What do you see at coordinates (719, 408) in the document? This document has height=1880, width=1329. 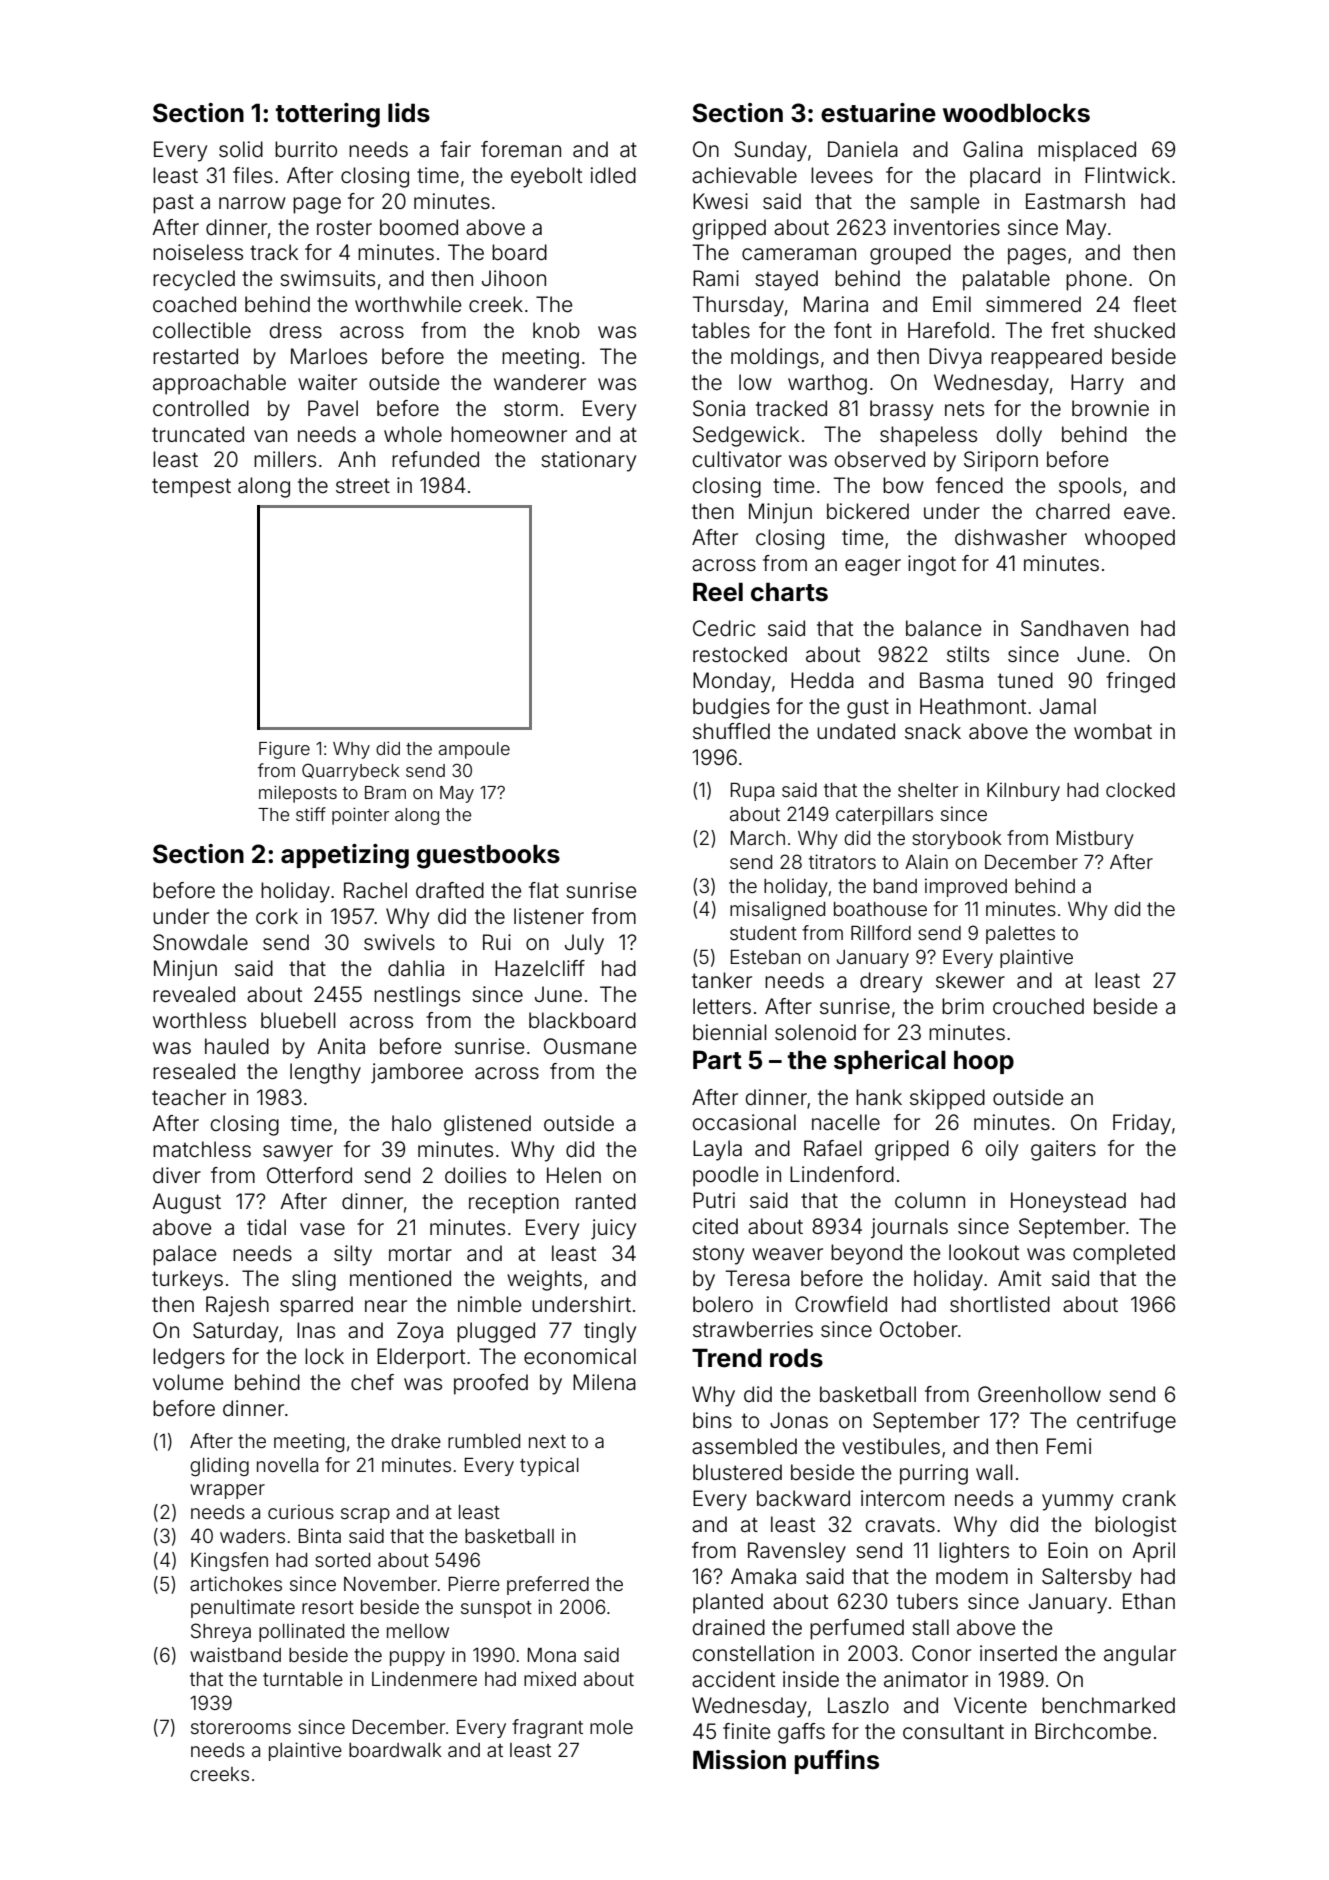 I see `Sonia` at bounding box center [719, 408].
